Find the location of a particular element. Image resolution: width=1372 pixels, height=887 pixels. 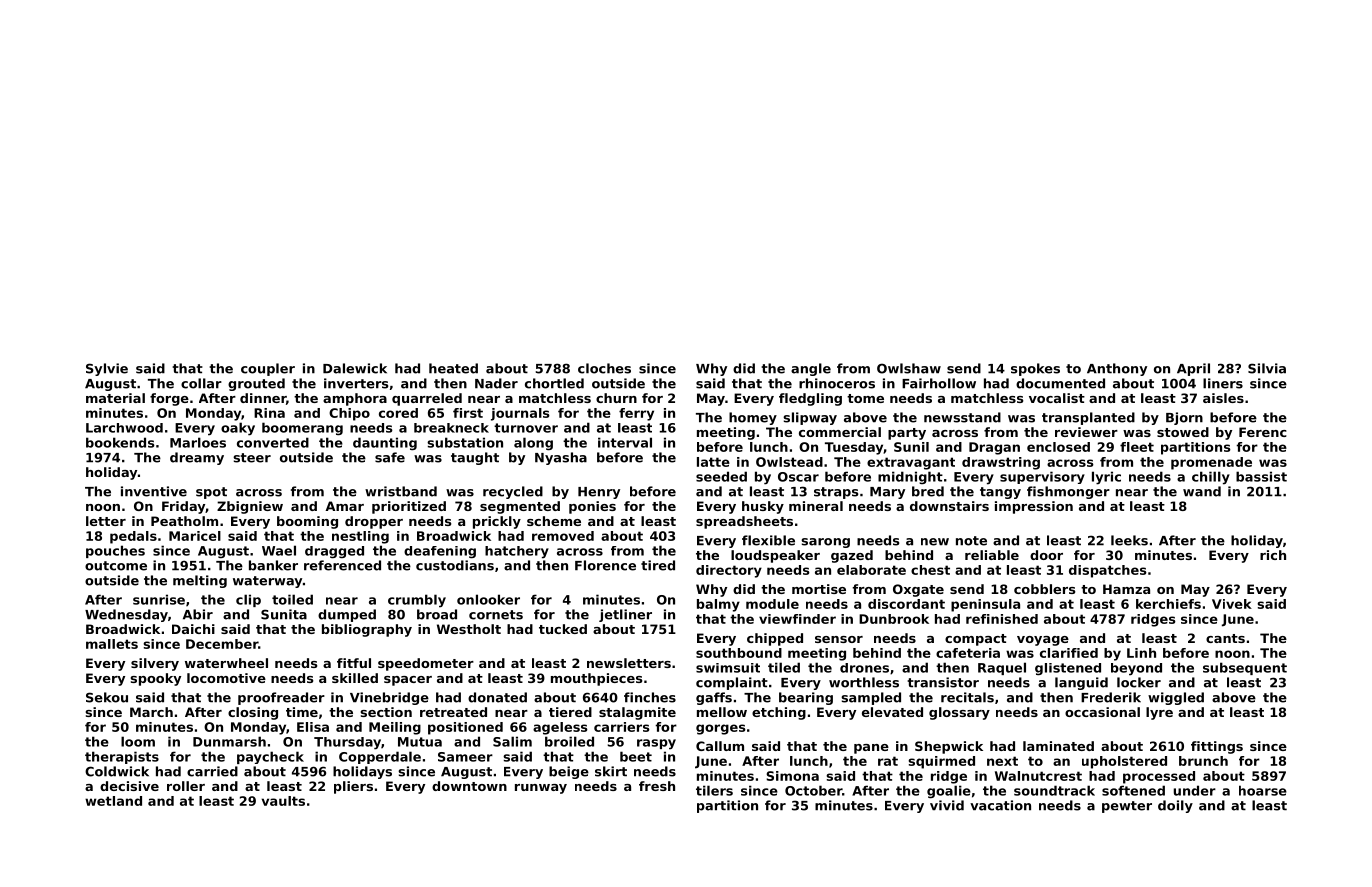

custodians is located at coordinates (455, 565).
